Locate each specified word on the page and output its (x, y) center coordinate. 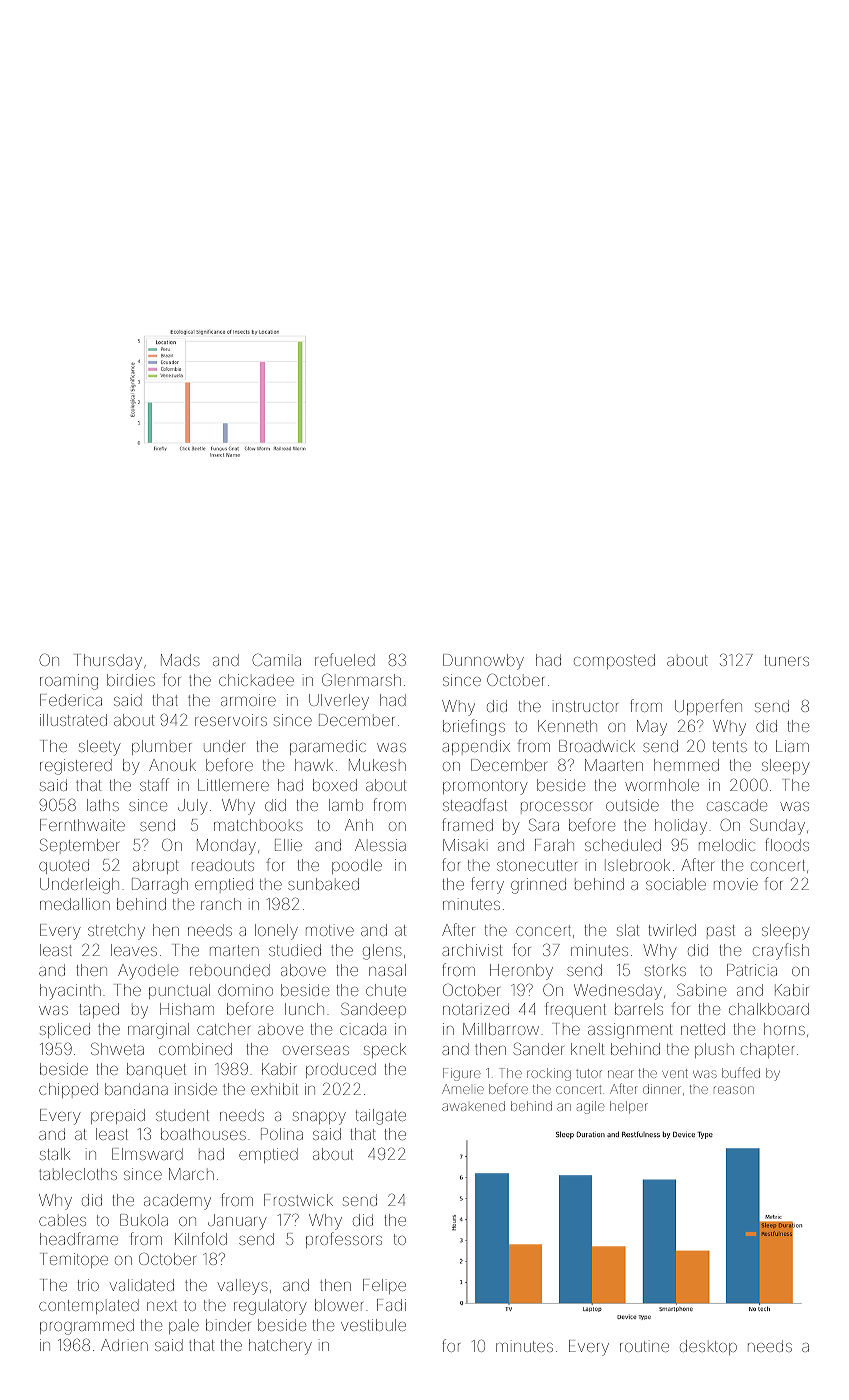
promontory (485, 787)
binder (228, 1325)
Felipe (384, 1286)
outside (632, 805)
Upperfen (708, 707)
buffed (741, 1072)
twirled (672, 930)
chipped (68, 1090)
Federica (71, 700)
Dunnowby (483, 662)
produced (341, 1070)
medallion (75, 904)
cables (62, 1220)
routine (644, 1346)
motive (330, 930)
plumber (162, 747)
